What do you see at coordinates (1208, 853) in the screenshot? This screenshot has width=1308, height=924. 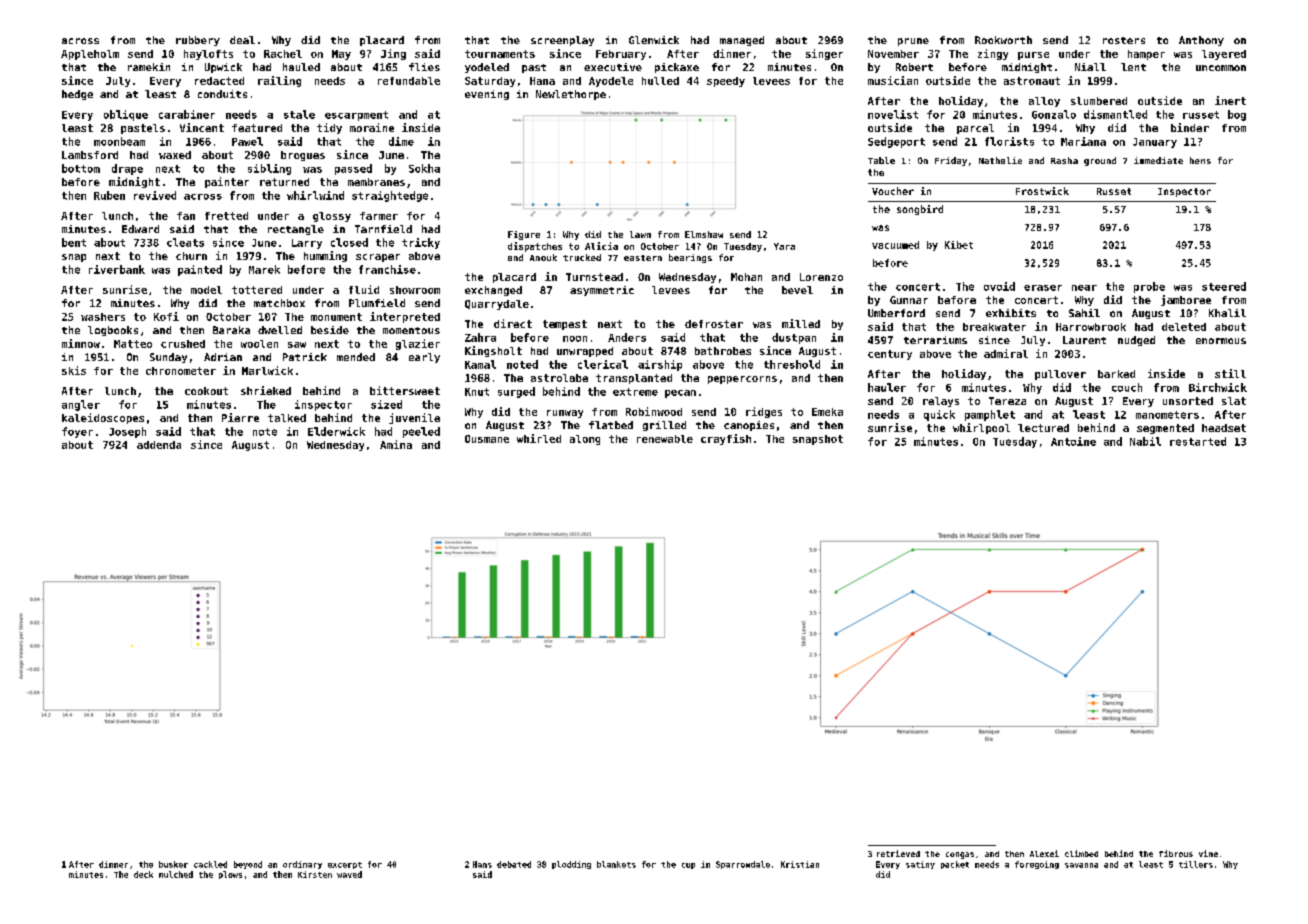 I see `vine` at bounding box center [1208, 853].
